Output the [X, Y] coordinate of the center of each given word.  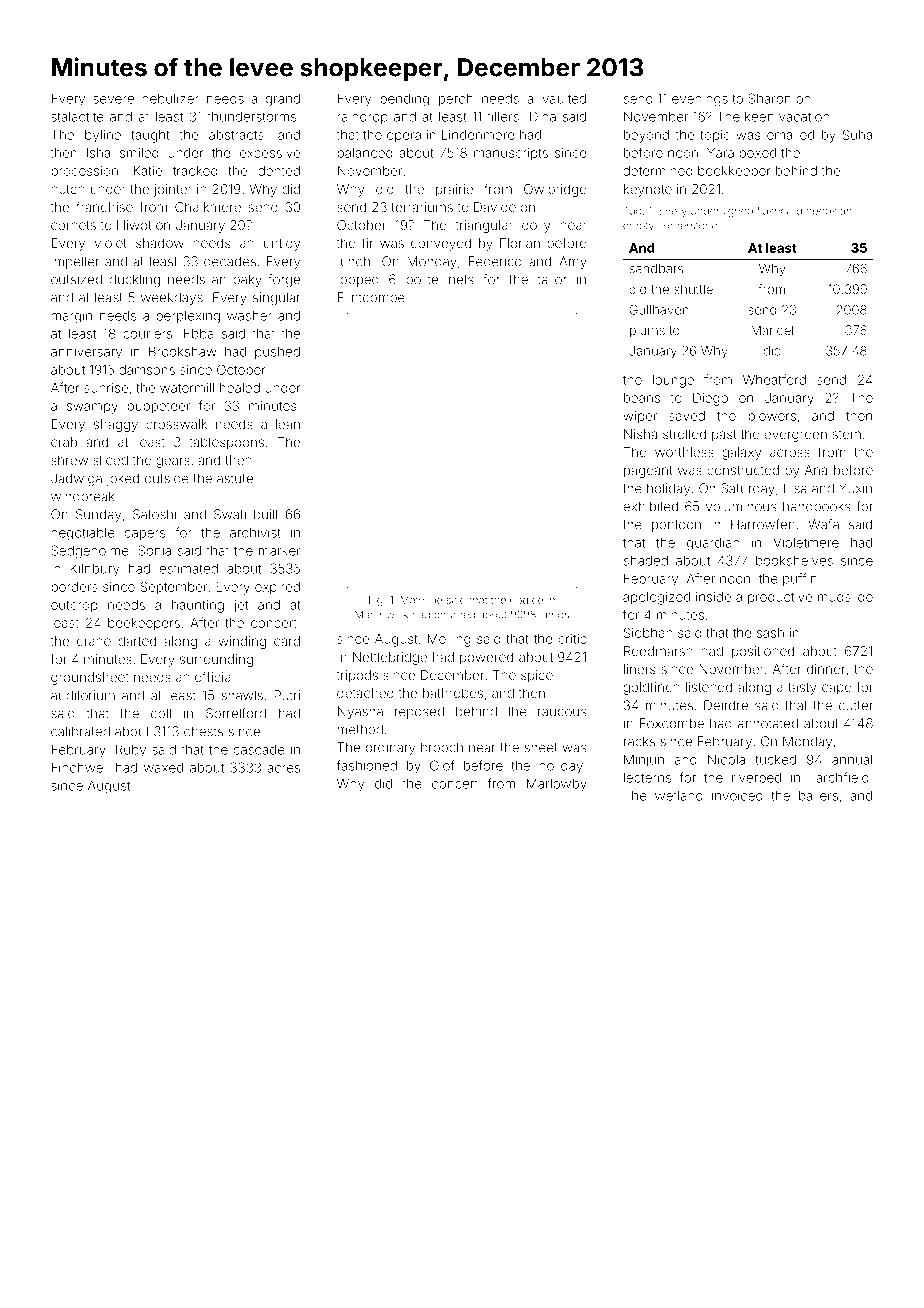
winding [242, 642]
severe [113, 100]
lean [288, 424]
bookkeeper [734, 172]
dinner [826, 669]
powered [486, 658]
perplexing [188, 317]
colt [161, 713]
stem [847, 434]
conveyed [441, 244]
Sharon [769, 98]
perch [456, 100]
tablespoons [227, 443]
